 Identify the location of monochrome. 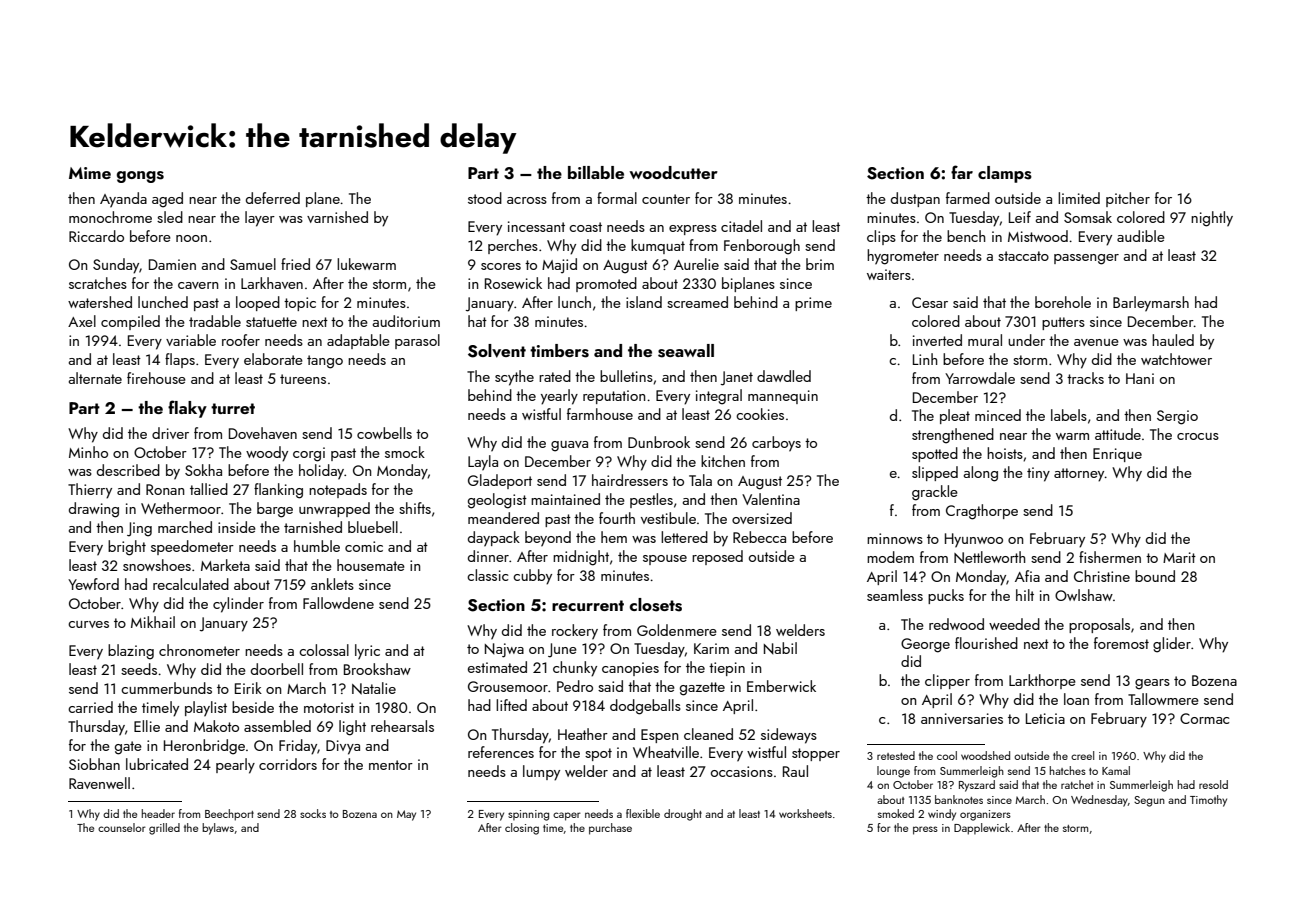
(110, 217).
